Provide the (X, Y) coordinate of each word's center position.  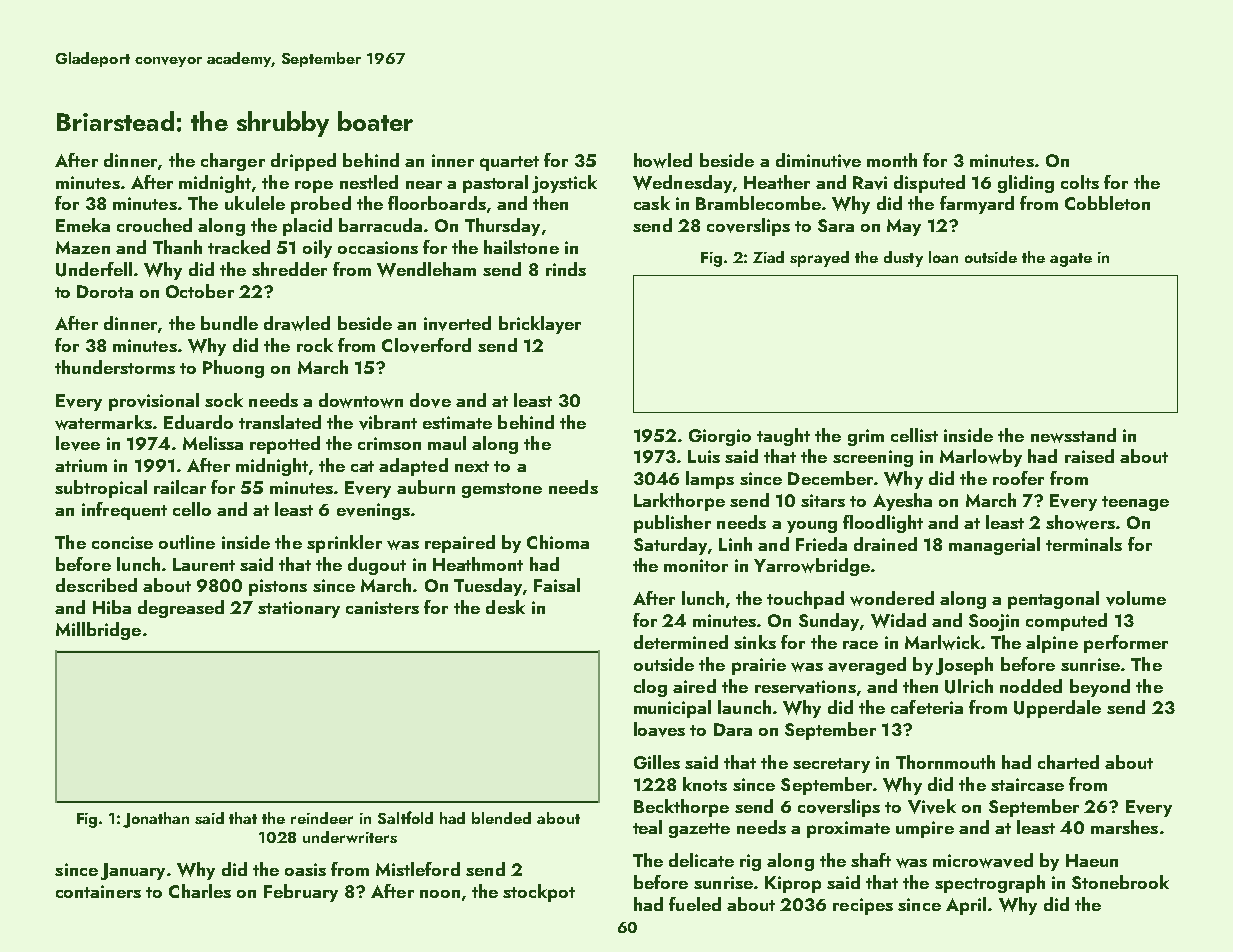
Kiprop (793, 884)
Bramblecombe (758, 203)
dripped (303, 162)
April (966, 906)
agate (1071, 260)
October (200, 291)
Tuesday (488, 587)
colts (1080, 182)
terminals (1084, 544)
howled (663, 160)
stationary (299, 609)
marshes (1124, 827)
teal (647, 827)
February (301, 893)
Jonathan (156, 820)
